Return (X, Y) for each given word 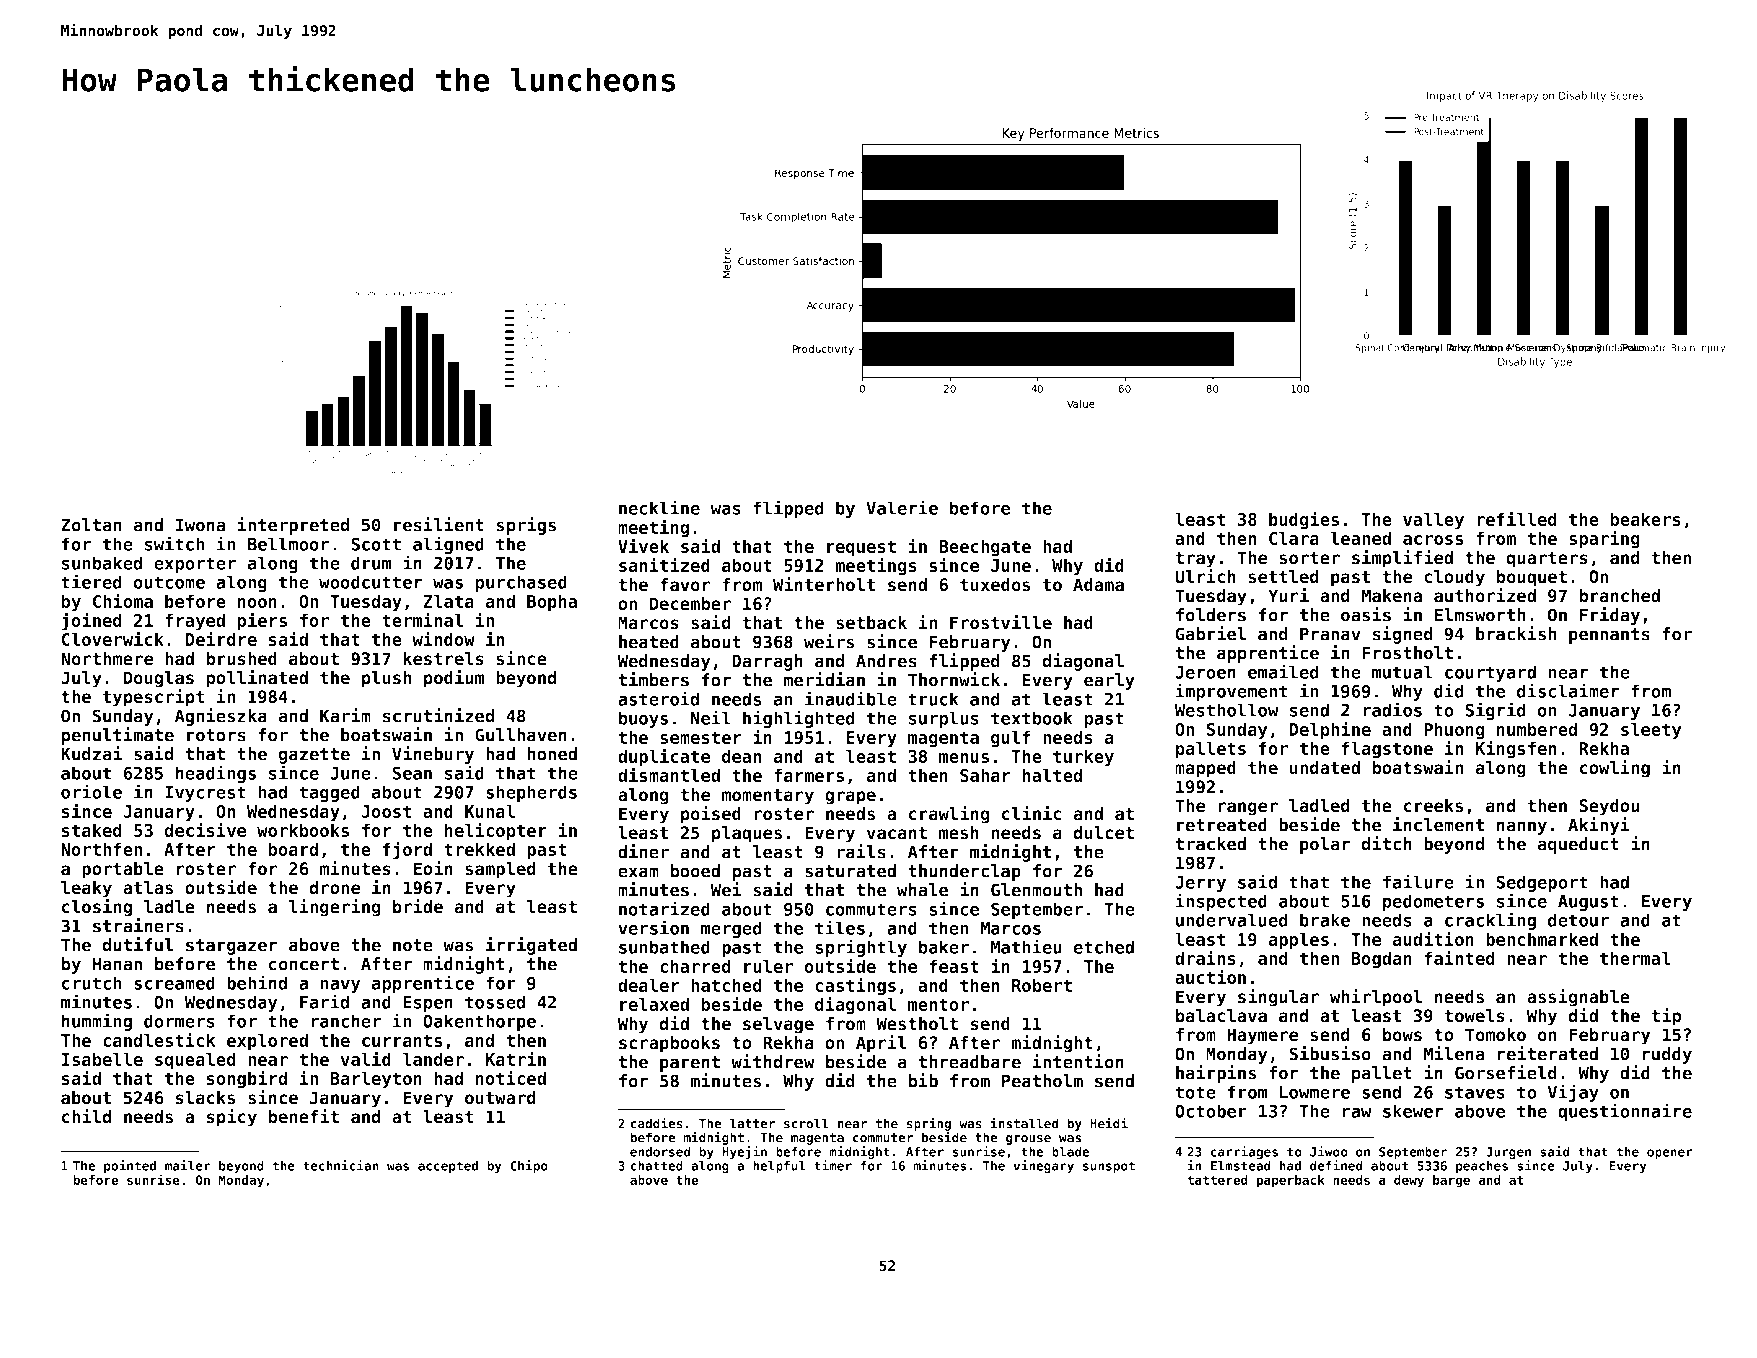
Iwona (200, 525)
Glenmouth (1036, 890)
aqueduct (1578, 845)
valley (1433, 521)
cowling (1615, 769)
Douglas (159, 679)
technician (341, 1165)
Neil (711, 717)
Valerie (902, 507)
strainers (138, 925)
